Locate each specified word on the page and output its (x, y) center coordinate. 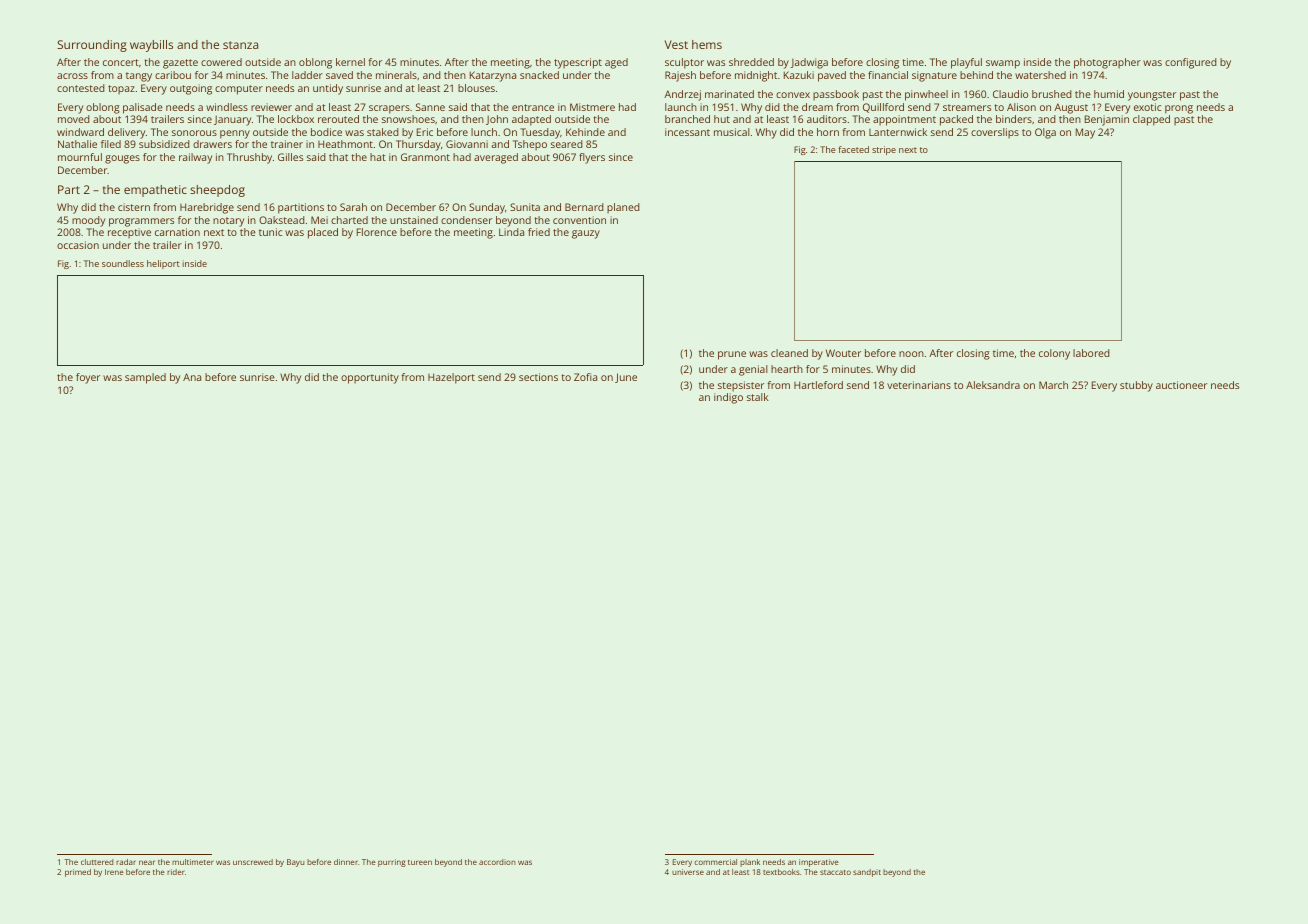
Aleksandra (993, 385)
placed (323, 233)
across (72, 76)
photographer (1107, 63)
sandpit (867, 873)
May (1085, 133)
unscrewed (253, 862)
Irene (114, 872)
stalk (758, 397)
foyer (88, 378)
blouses (476, 88)
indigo (728, 398)
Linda (511, 232)
